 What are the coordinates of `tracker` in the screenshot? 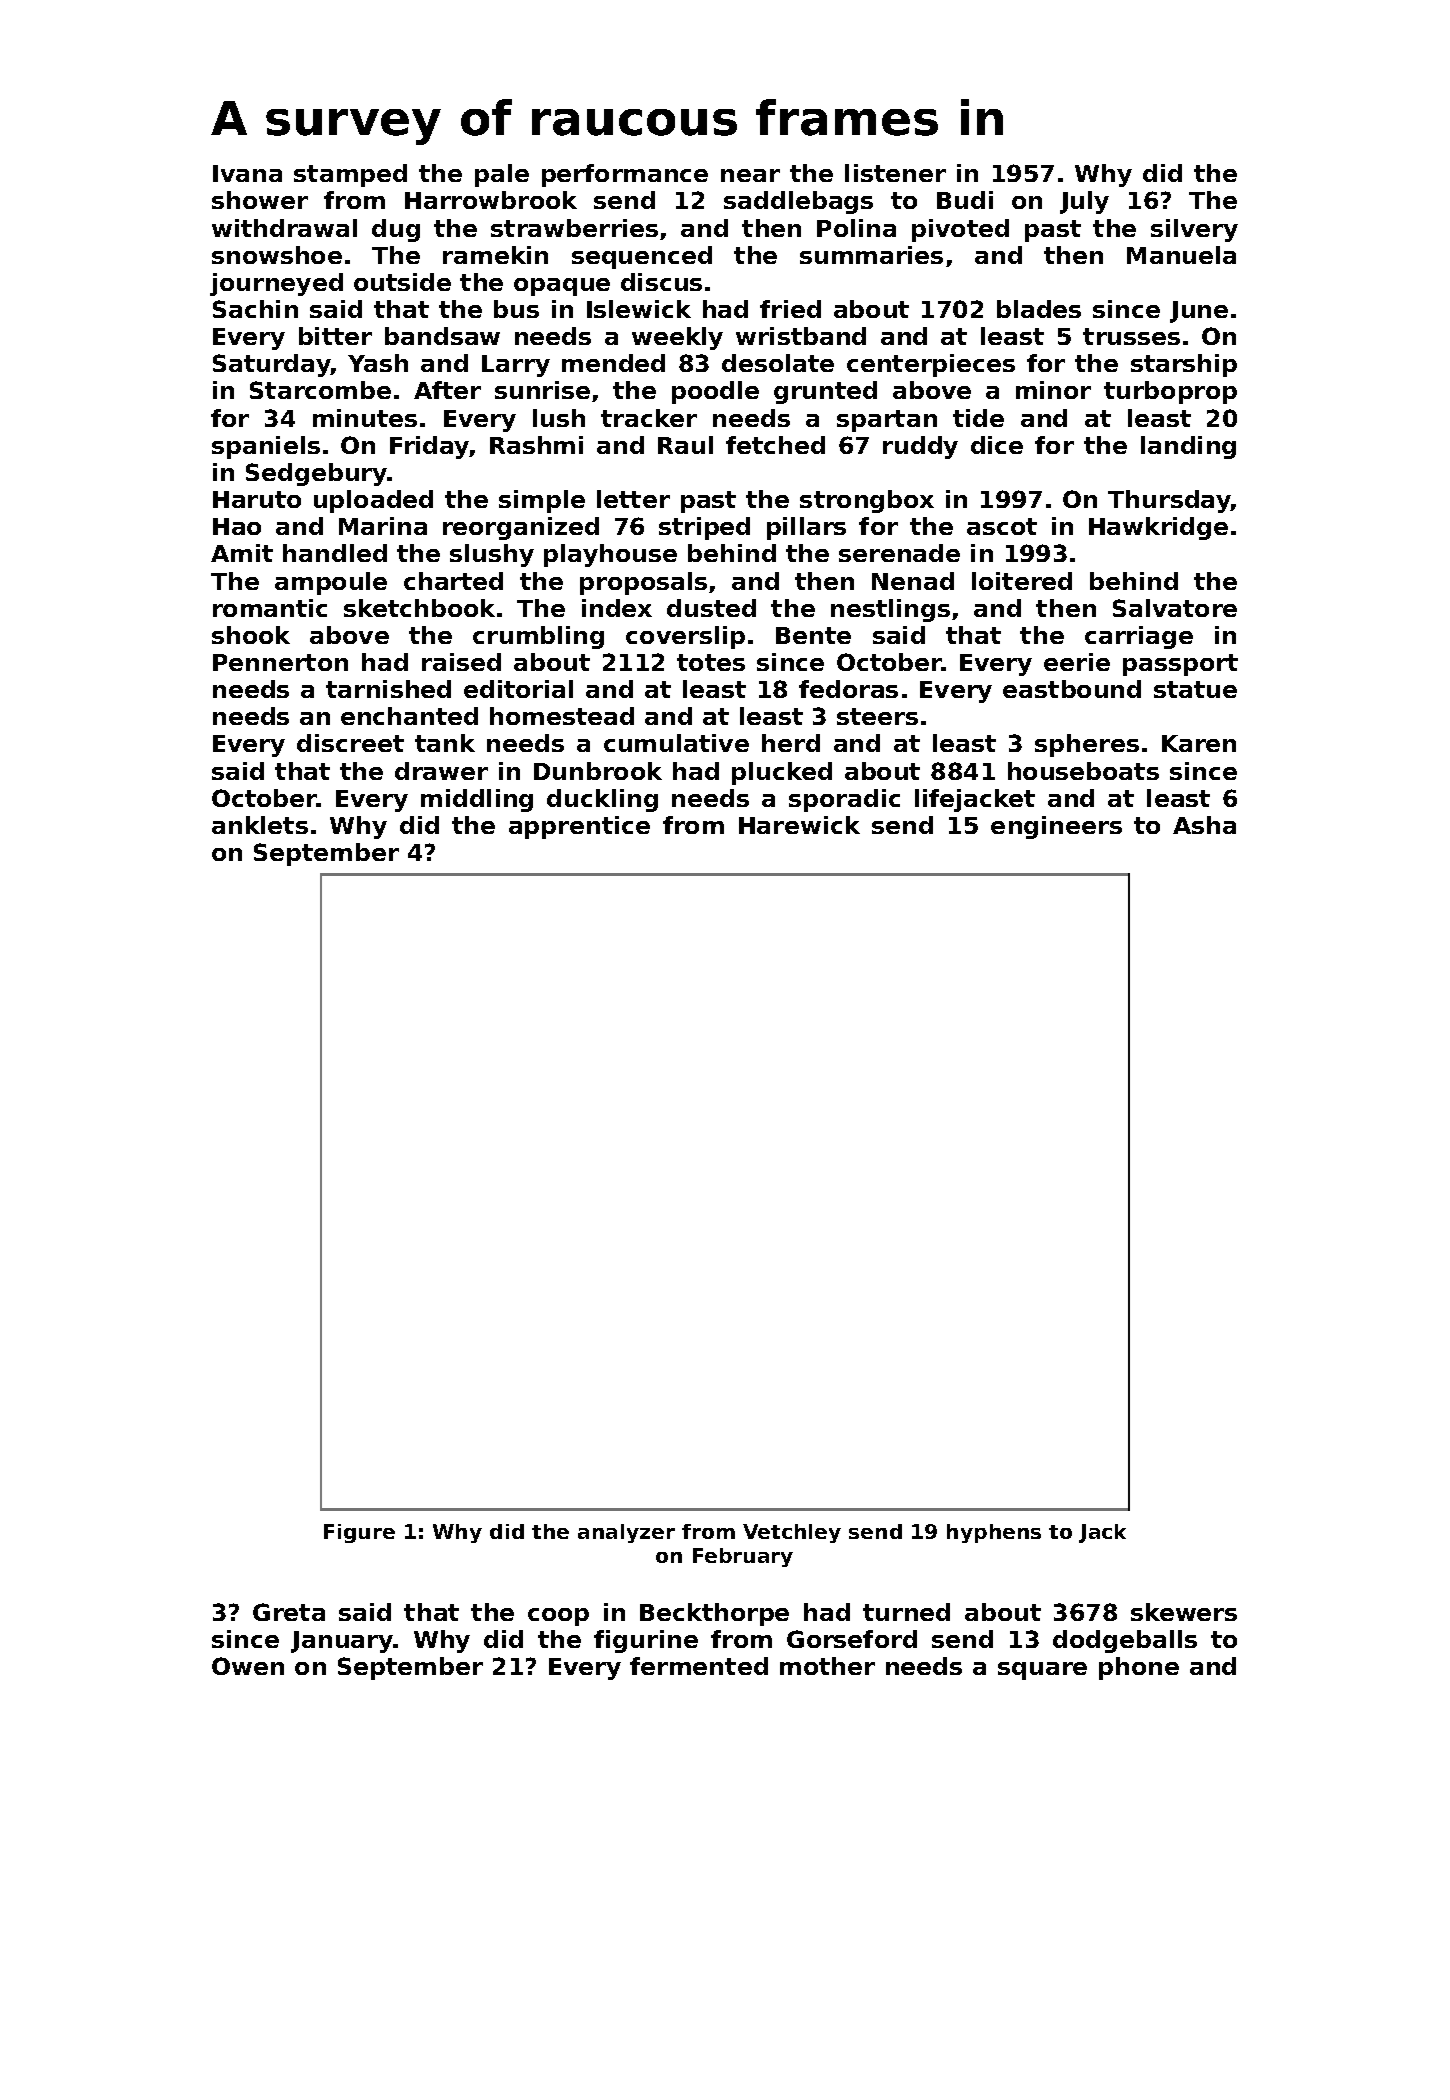 It's located at (649, 418).
